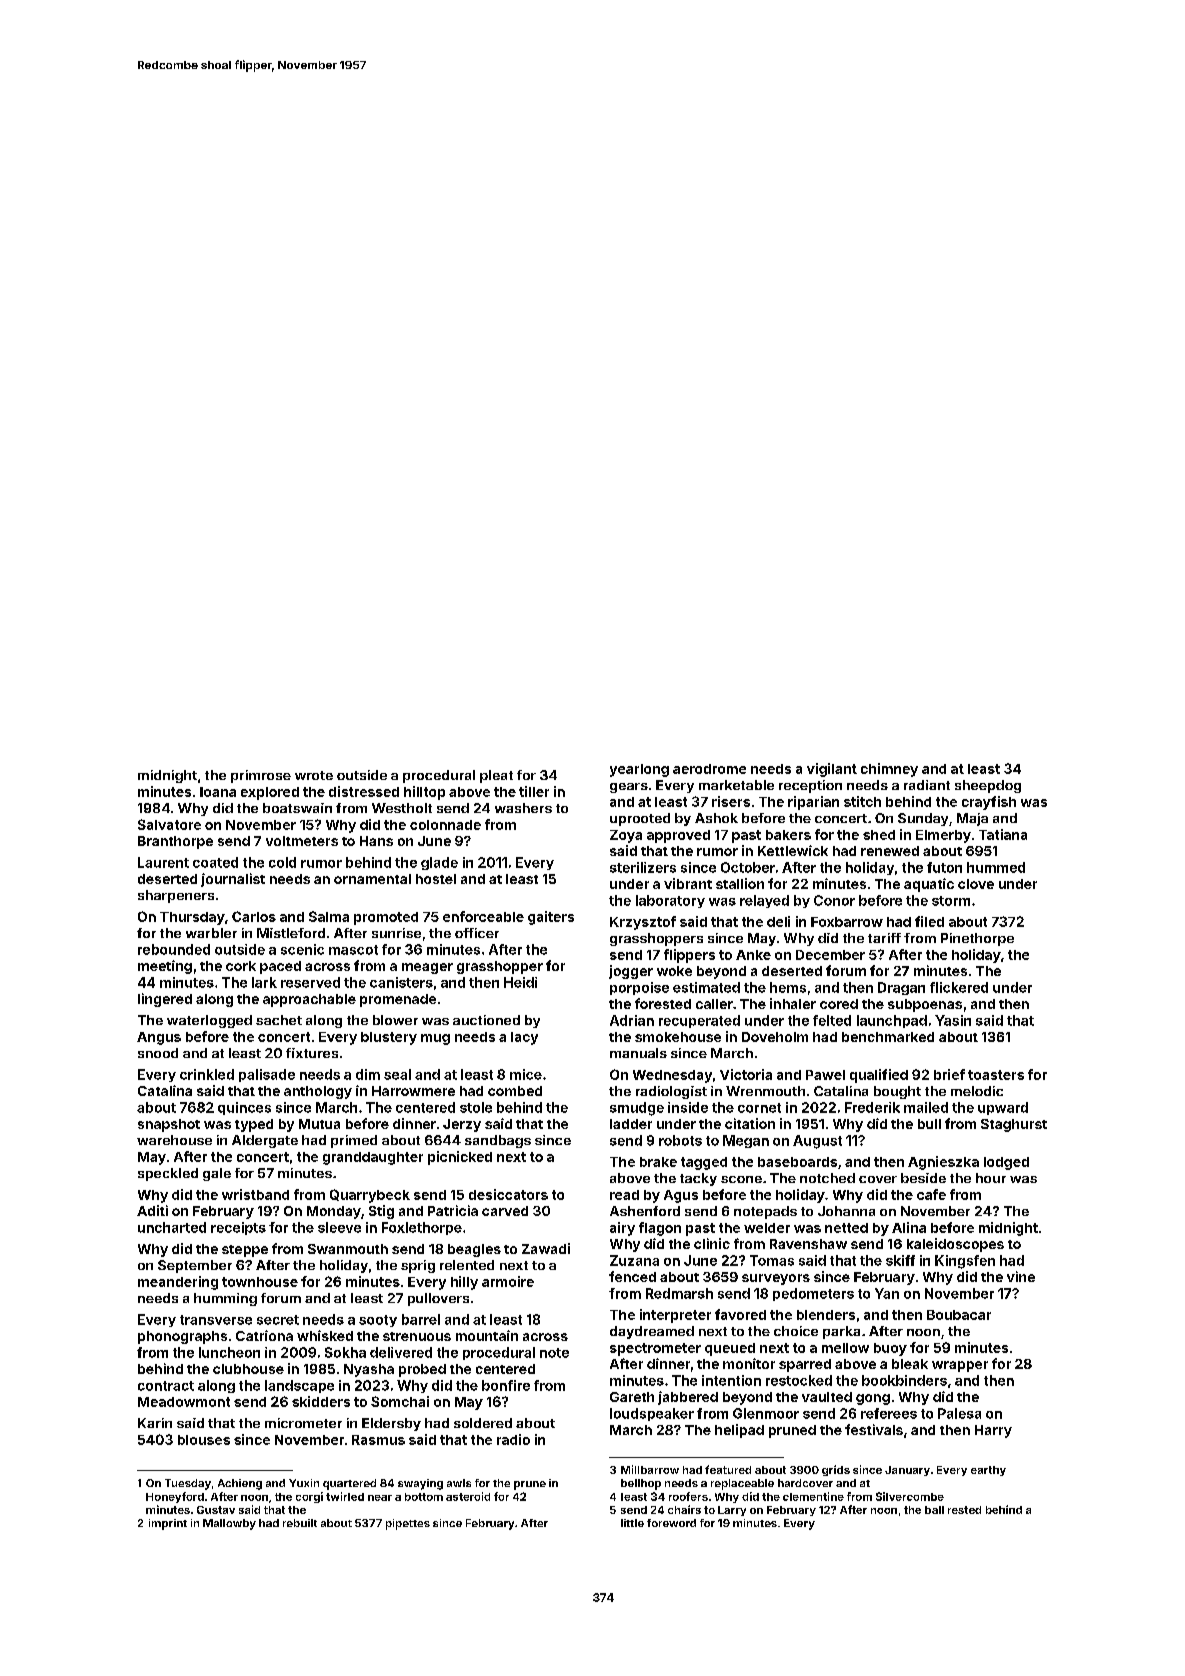 This screenshot has height=1676, width=1185. Describe the element at coordinates (629, 788) in the screenshot. I see `gears` at that location.
